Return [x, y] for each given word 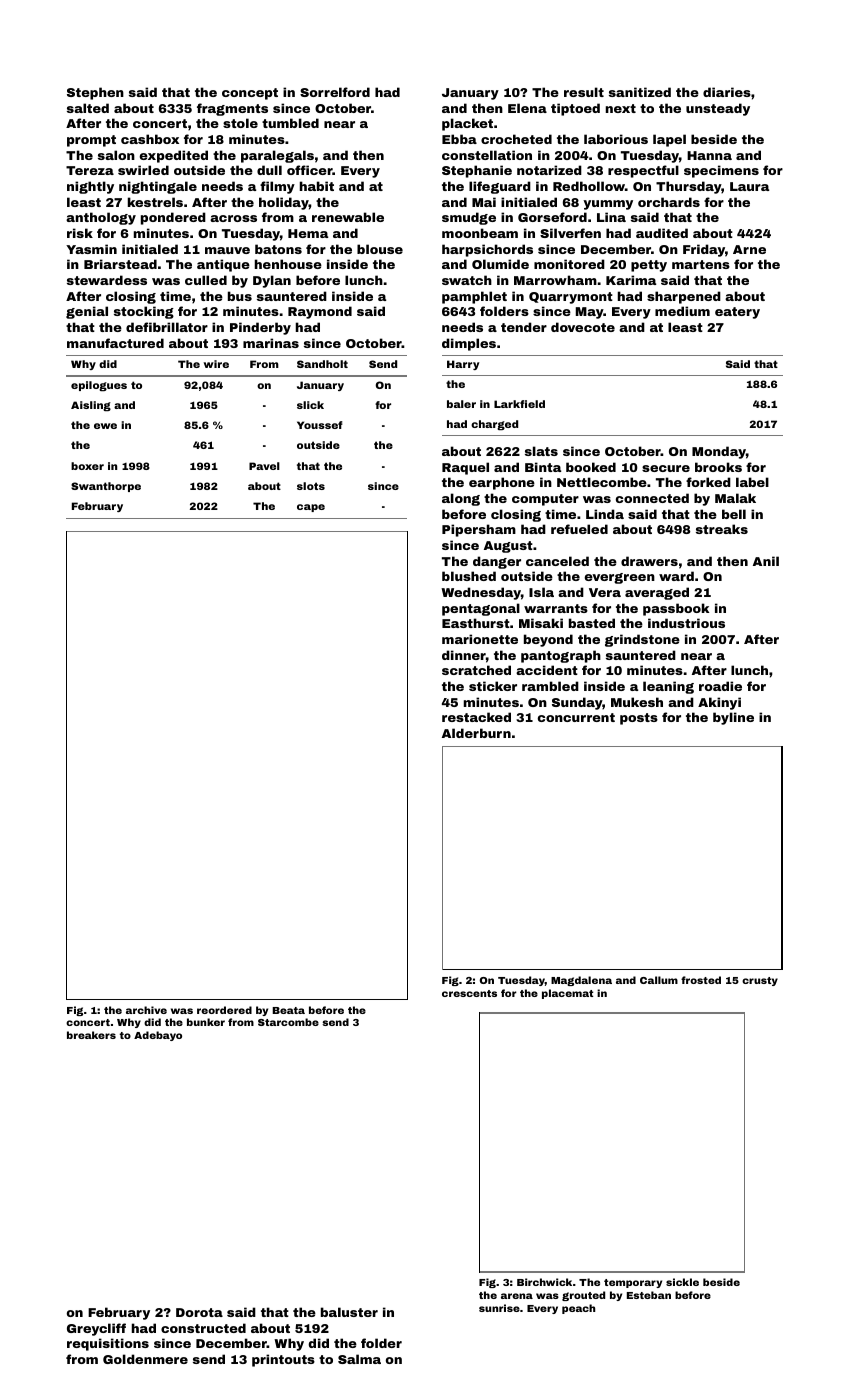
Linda [605, 514]
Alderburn [476, 733]
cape [311, 508]
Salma [359, 1359]
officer [310, 170]
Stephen [95, 93]
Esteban [649, 1295]
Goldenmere [145, 1359]
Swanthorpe [106, 487]
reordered [224, 1010]
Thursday [689, 187]
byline [733, 718]
